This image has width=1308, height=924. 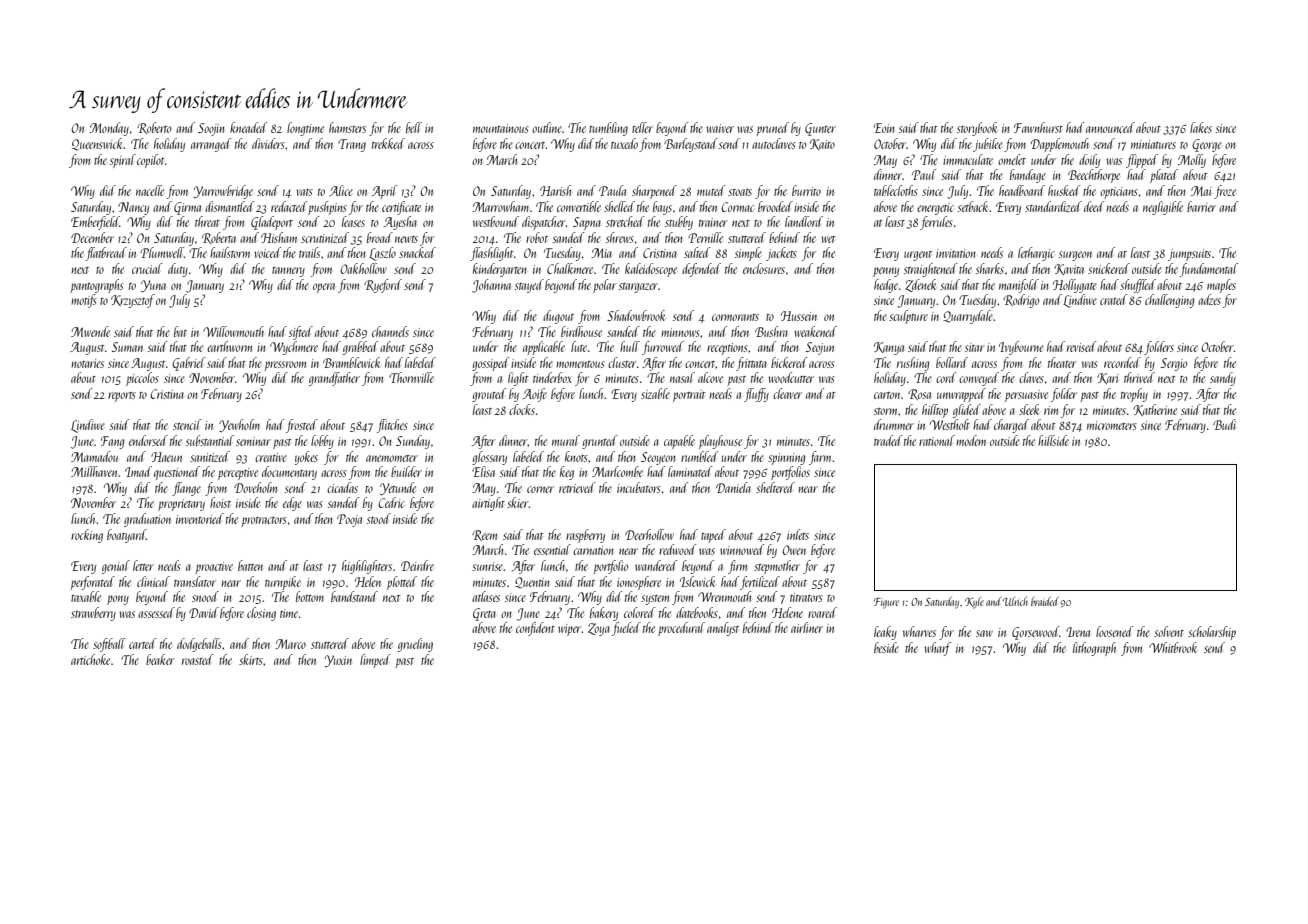 I want to click on wharf, so click(x=937, y=649).
